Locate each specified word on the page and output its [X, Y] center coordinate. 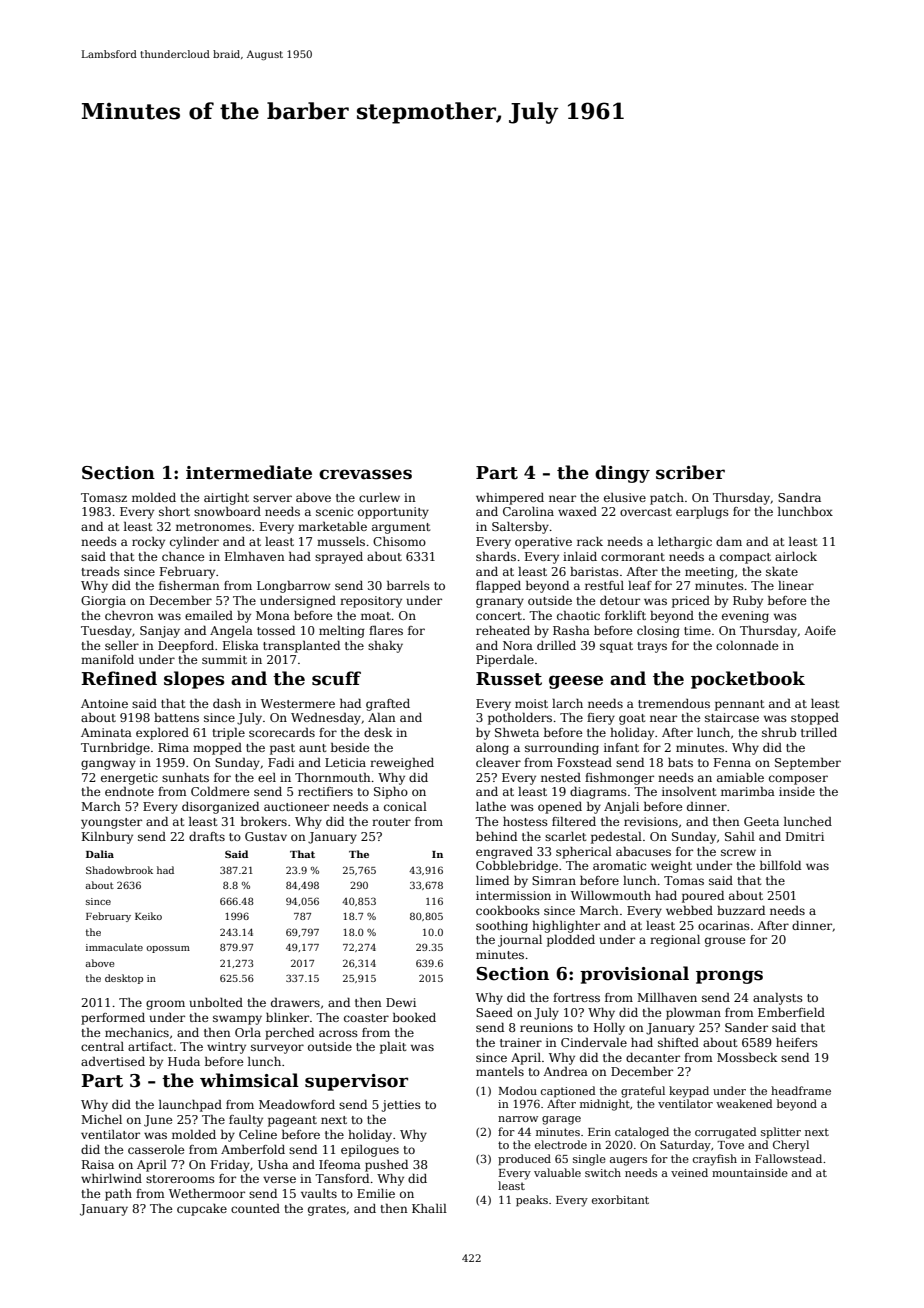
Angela [231, 632]
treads [100, 571]
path [118, 1195]
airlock [796, 556]
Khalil [429, 1208]
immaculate [114, 947]
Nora [518, 645]
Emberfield [791, 1012]
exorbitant [620, 1199]
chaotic [578, 615]
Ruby [748, 602]
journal [520, 941]
